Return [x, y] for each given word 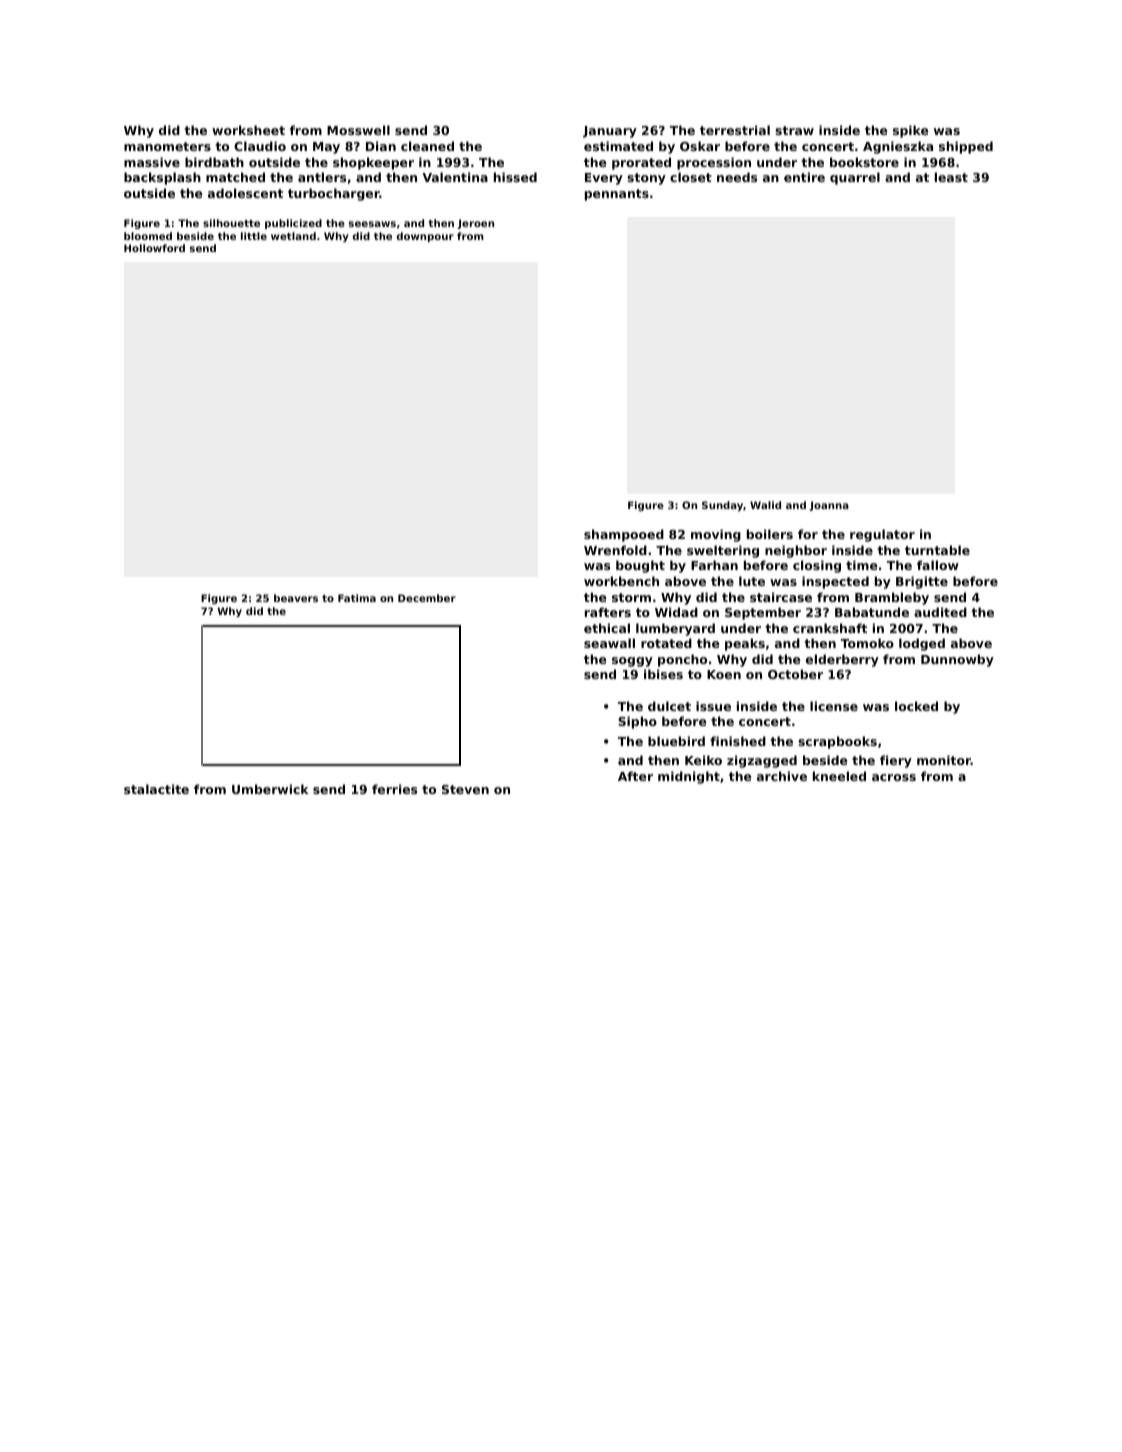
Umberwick [270, 789]
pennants [617, 195]
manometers [167, 146]
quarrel [855, 178]
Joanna [829, 506]
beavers [296, 598]
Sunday [722, 506]
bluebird [676, 741]
